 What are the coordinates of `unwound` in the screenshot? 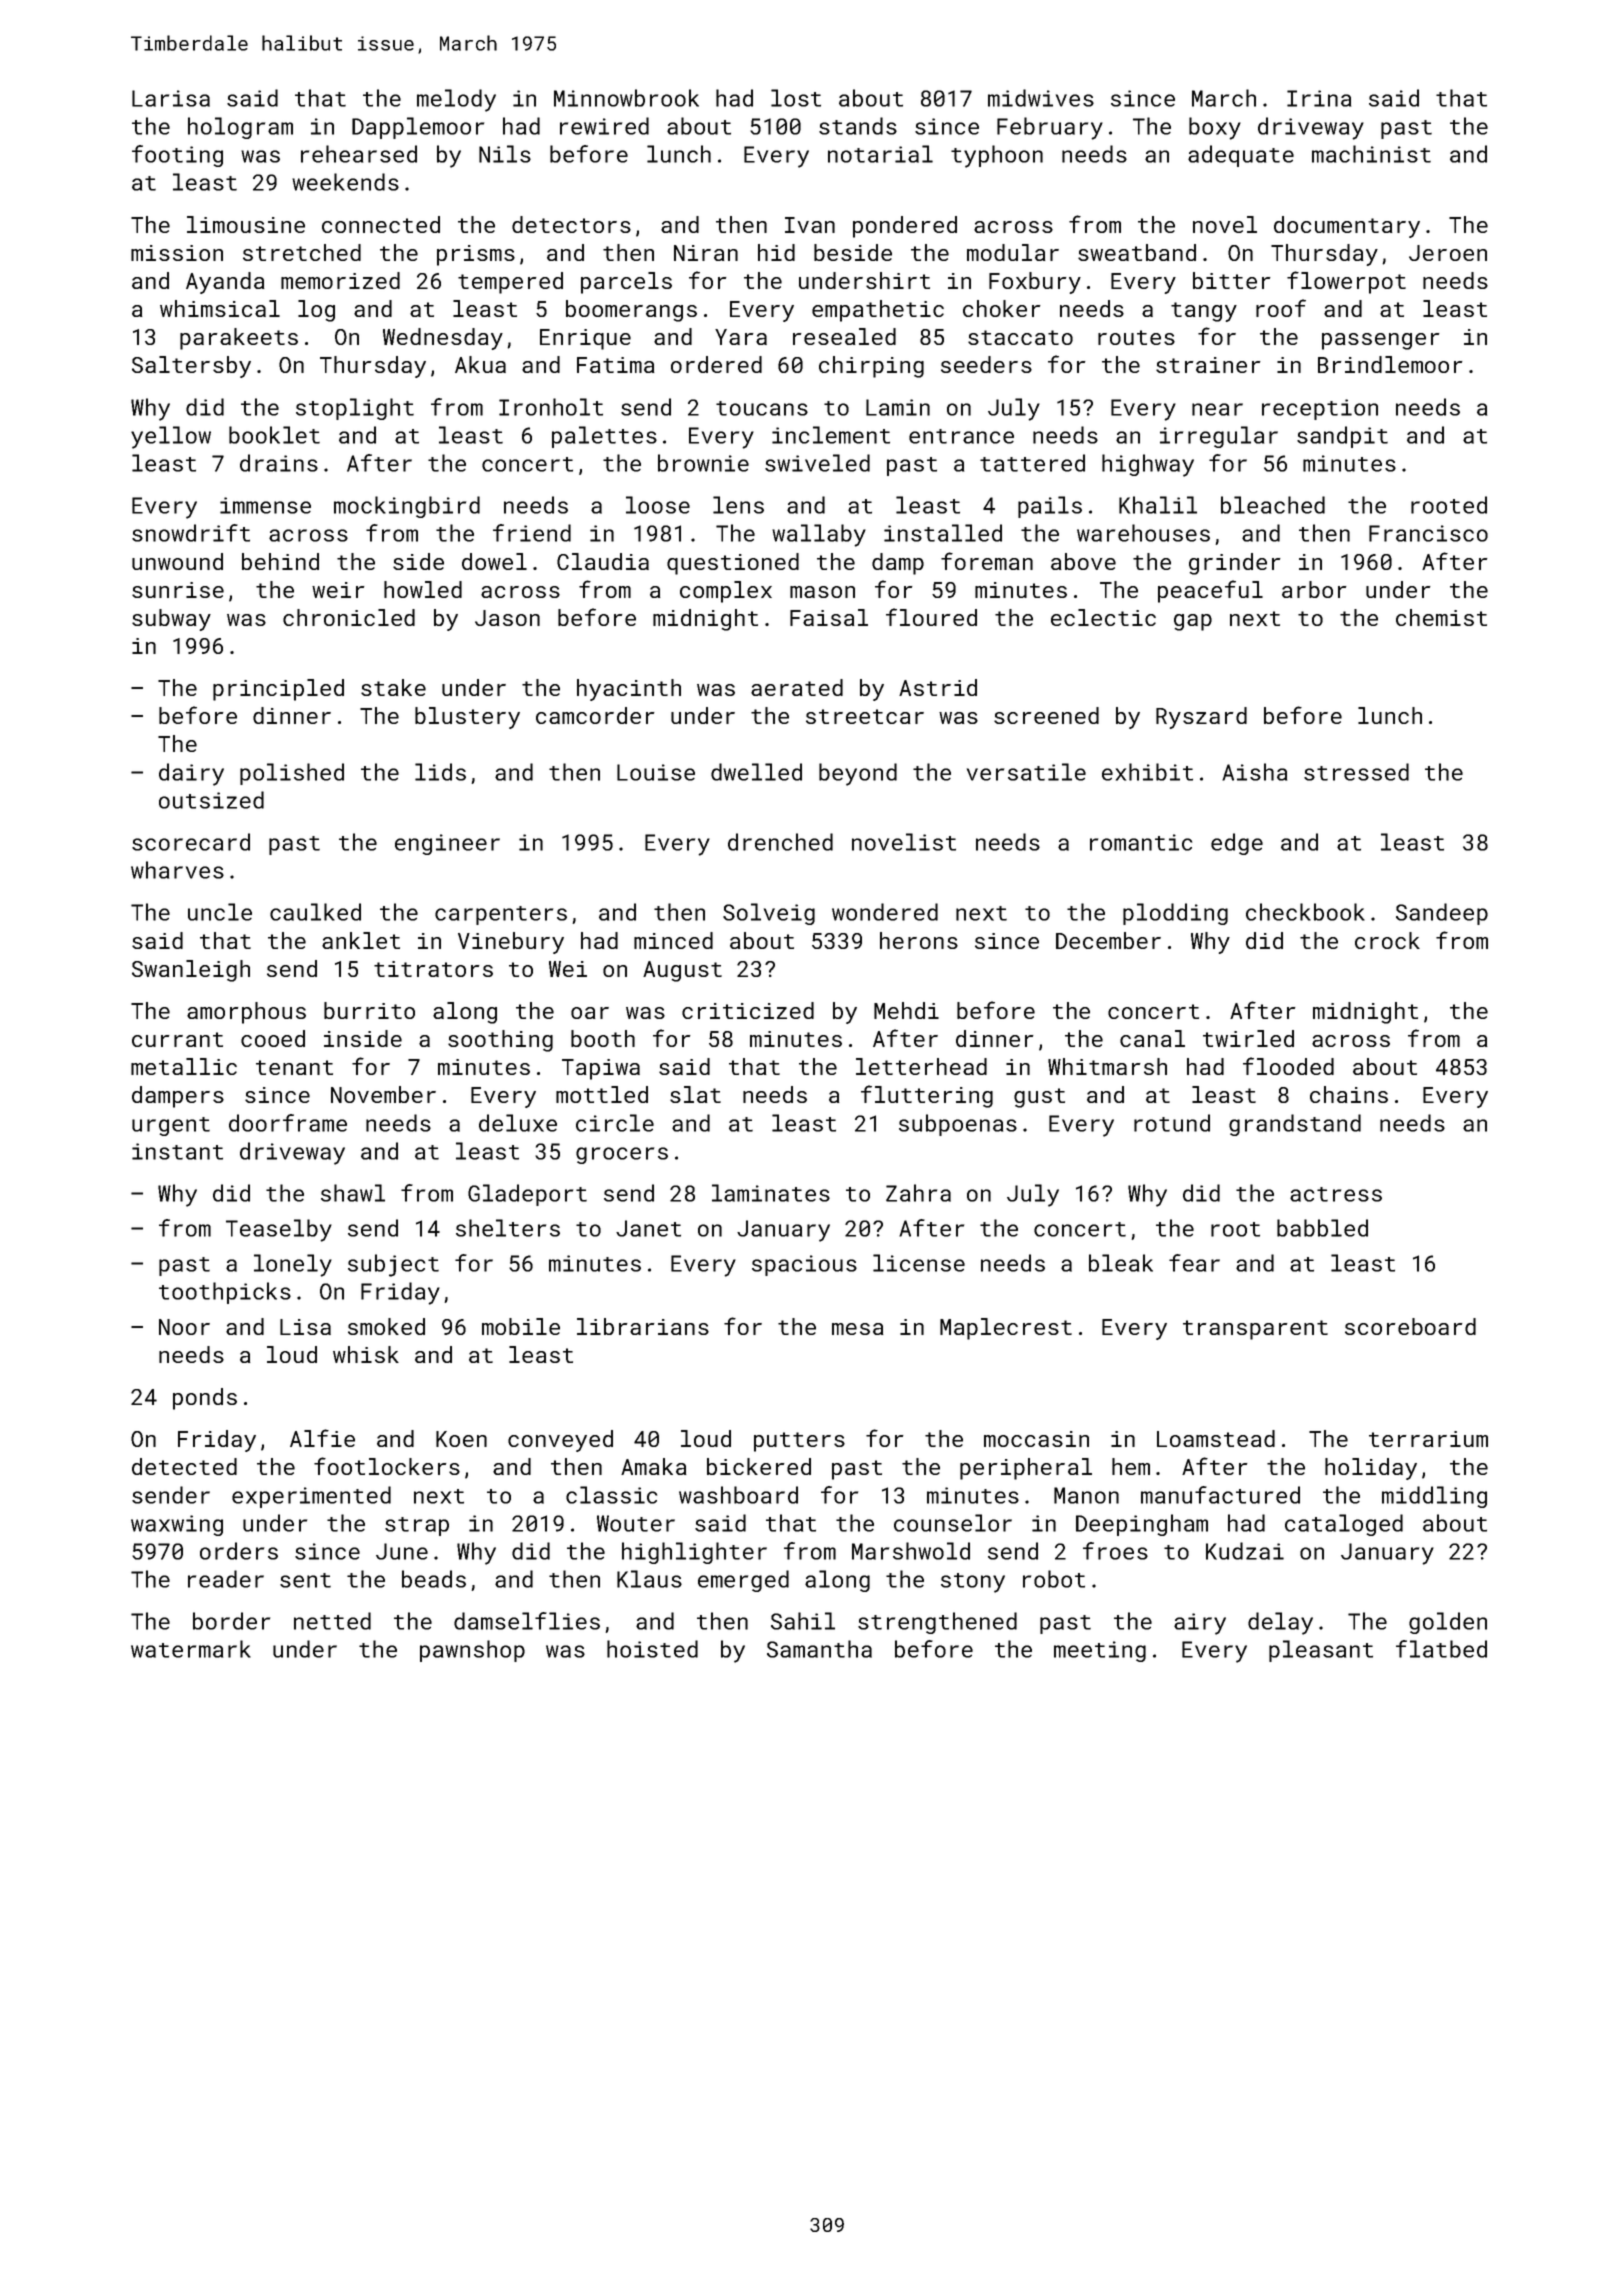 It's located at (177, 561).
